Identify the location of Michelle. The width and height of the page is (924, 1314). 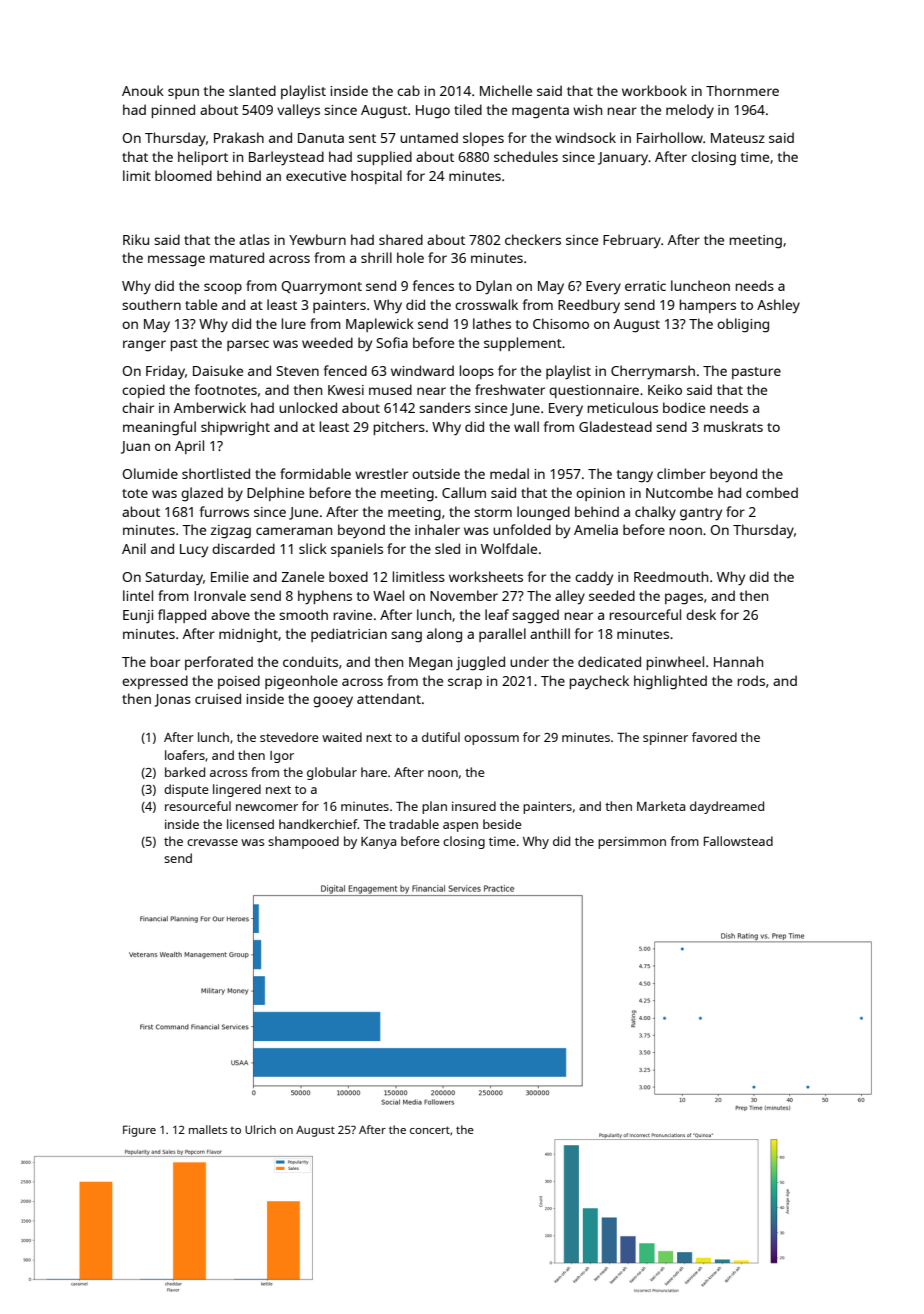
(506, 90).
